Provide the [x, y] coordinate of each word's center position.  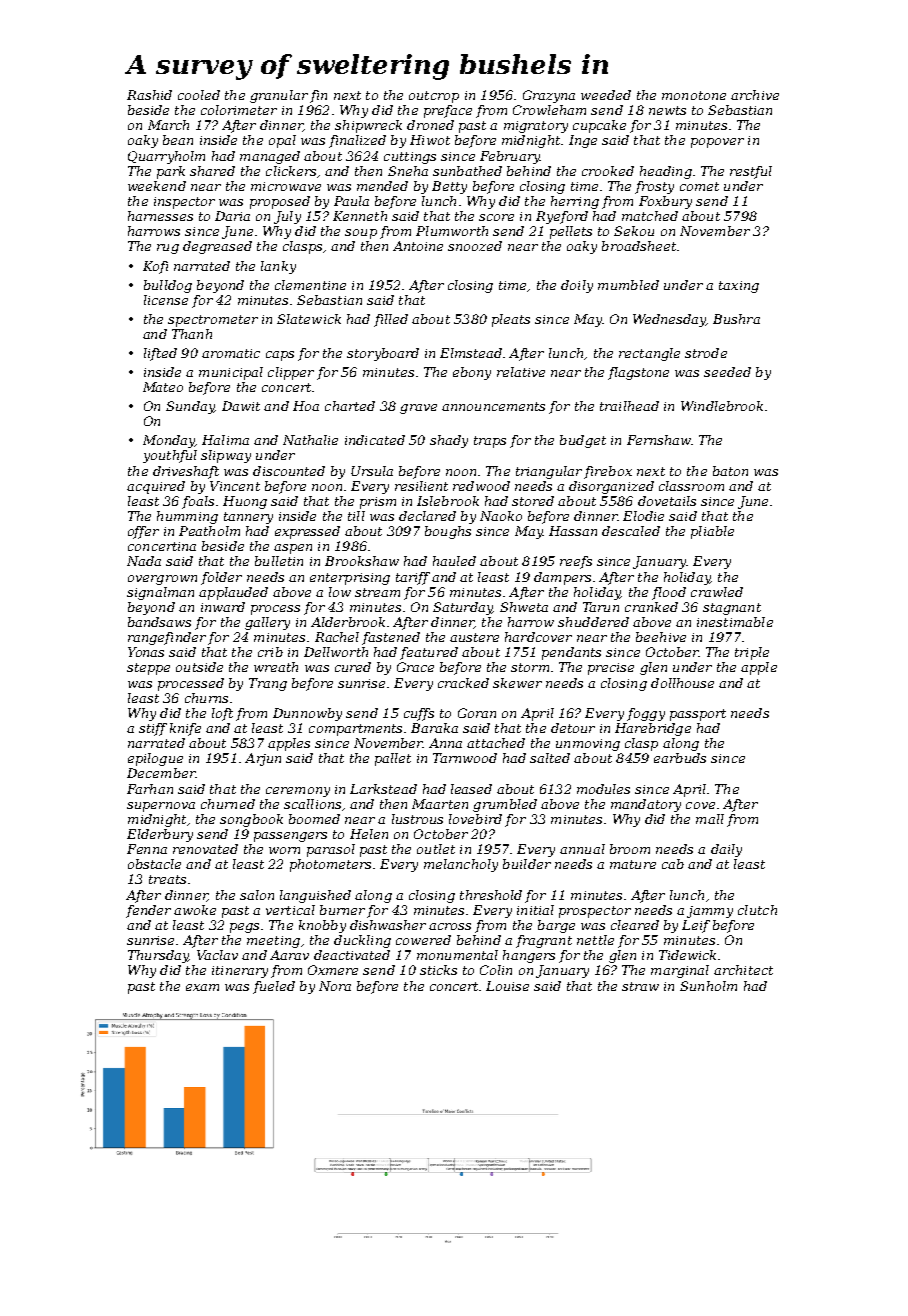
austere [474, 637]
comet [699, 186]
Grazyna [549, 96]
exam [202, 987]
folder [221, 578]
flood [669, 593]
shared [212, 171]
